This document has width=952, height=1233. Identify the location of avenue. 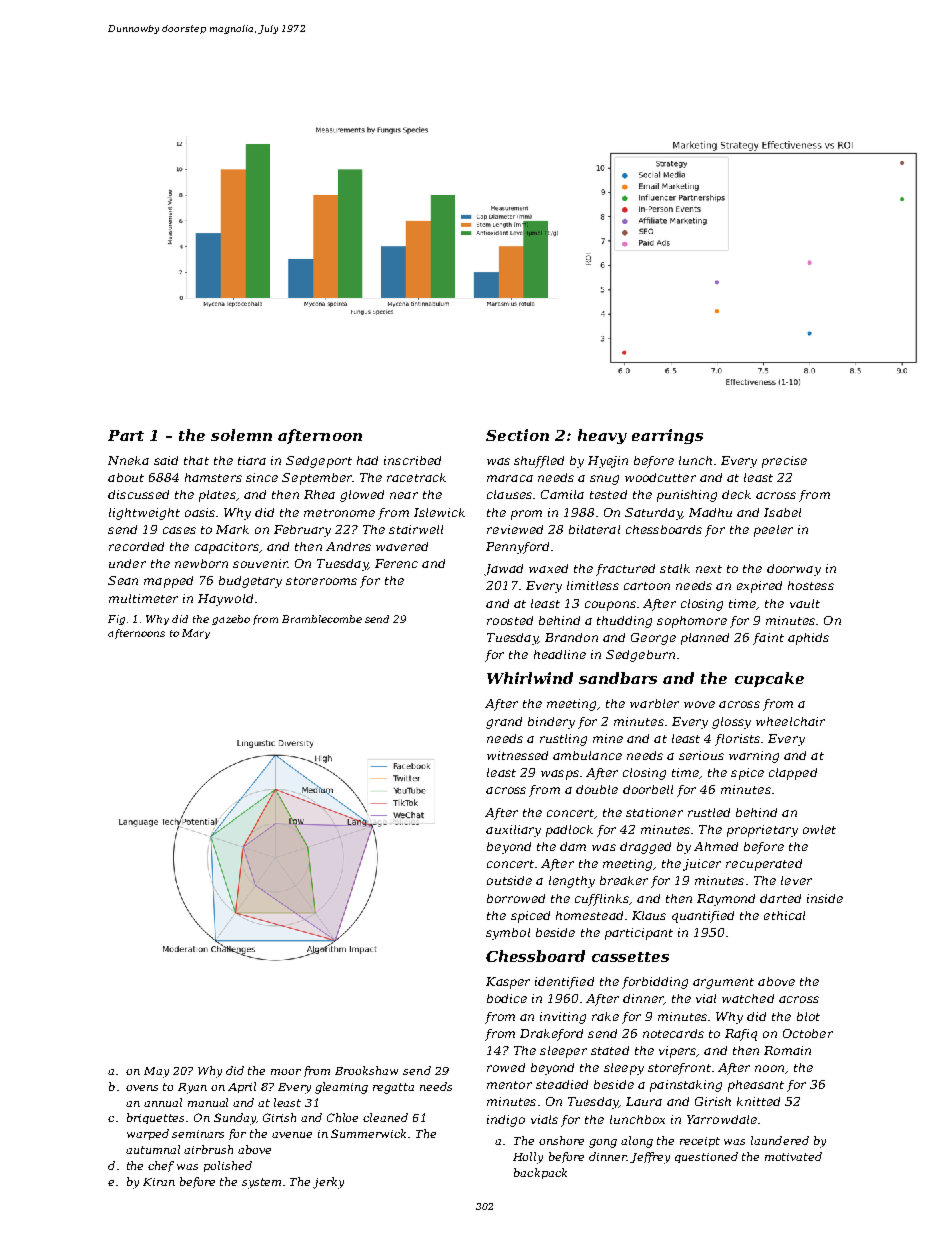
(292, 1135).
